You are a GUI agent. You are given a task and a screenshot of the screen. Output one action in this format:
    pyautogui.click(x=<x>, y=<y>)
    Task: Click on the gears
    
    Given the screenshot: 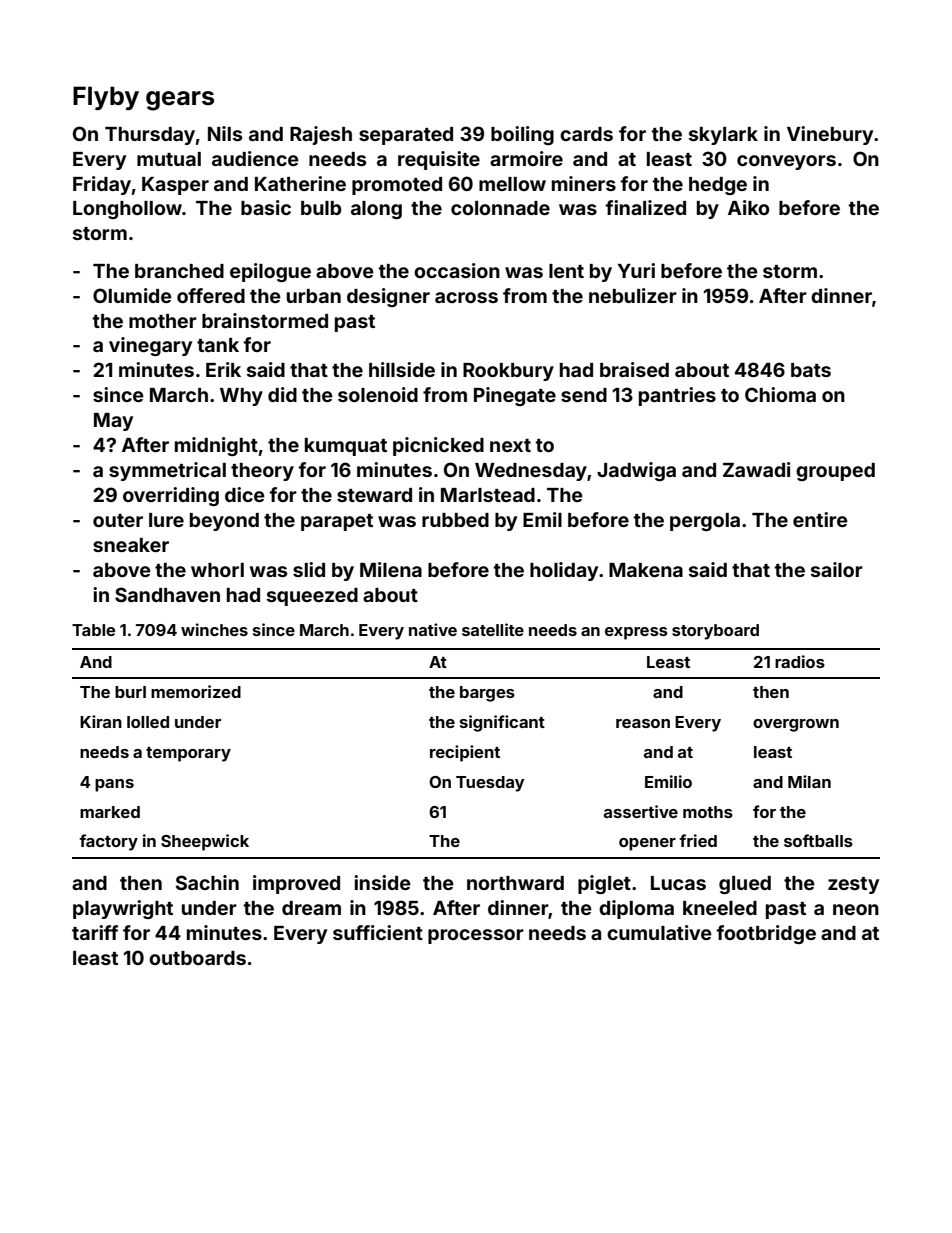 What is the action you would take?
    pyautogui.click(x=180, y=101)
